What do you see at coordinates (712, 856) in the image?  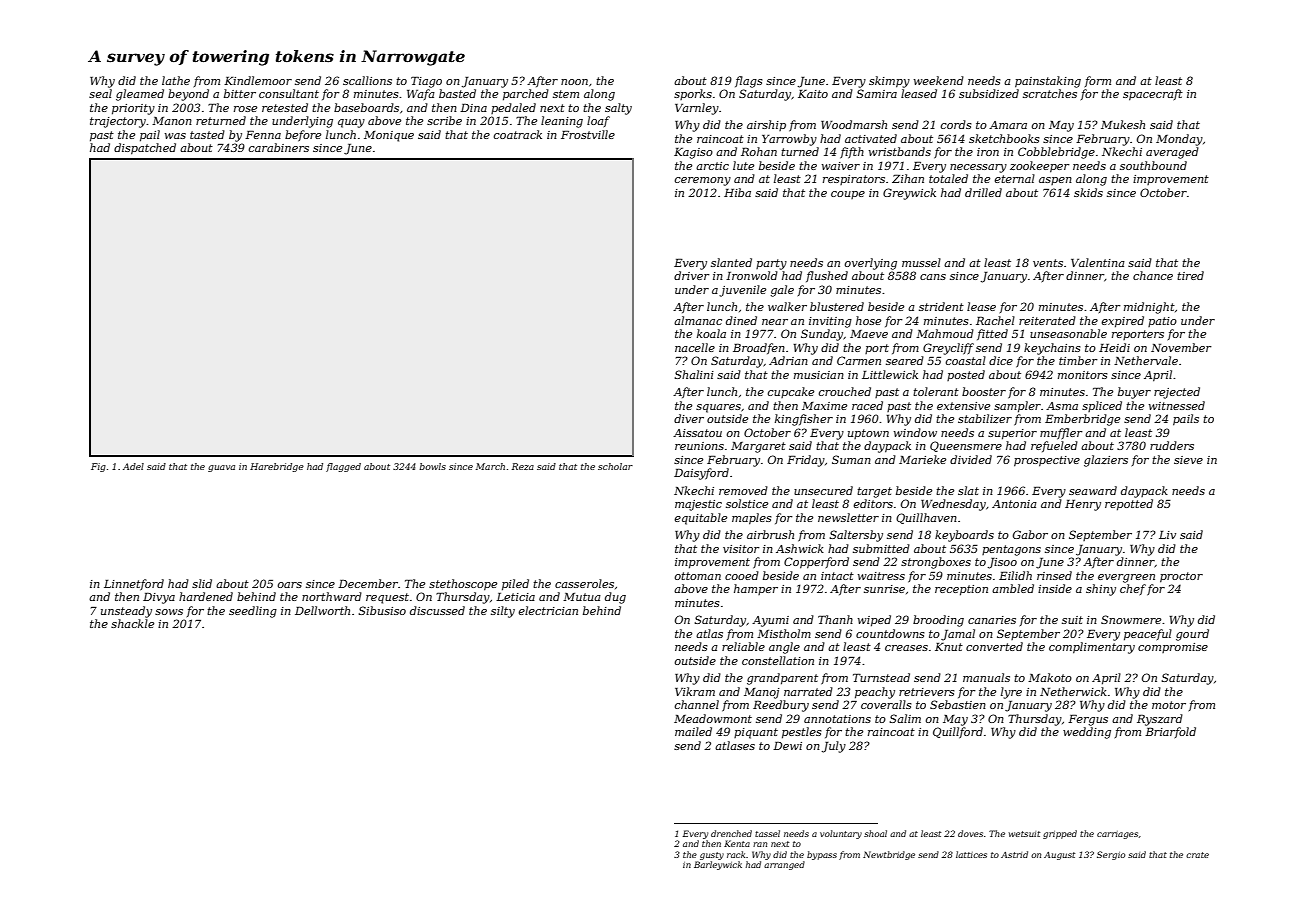 I see `gusty` at bounding box center [712, 856].
